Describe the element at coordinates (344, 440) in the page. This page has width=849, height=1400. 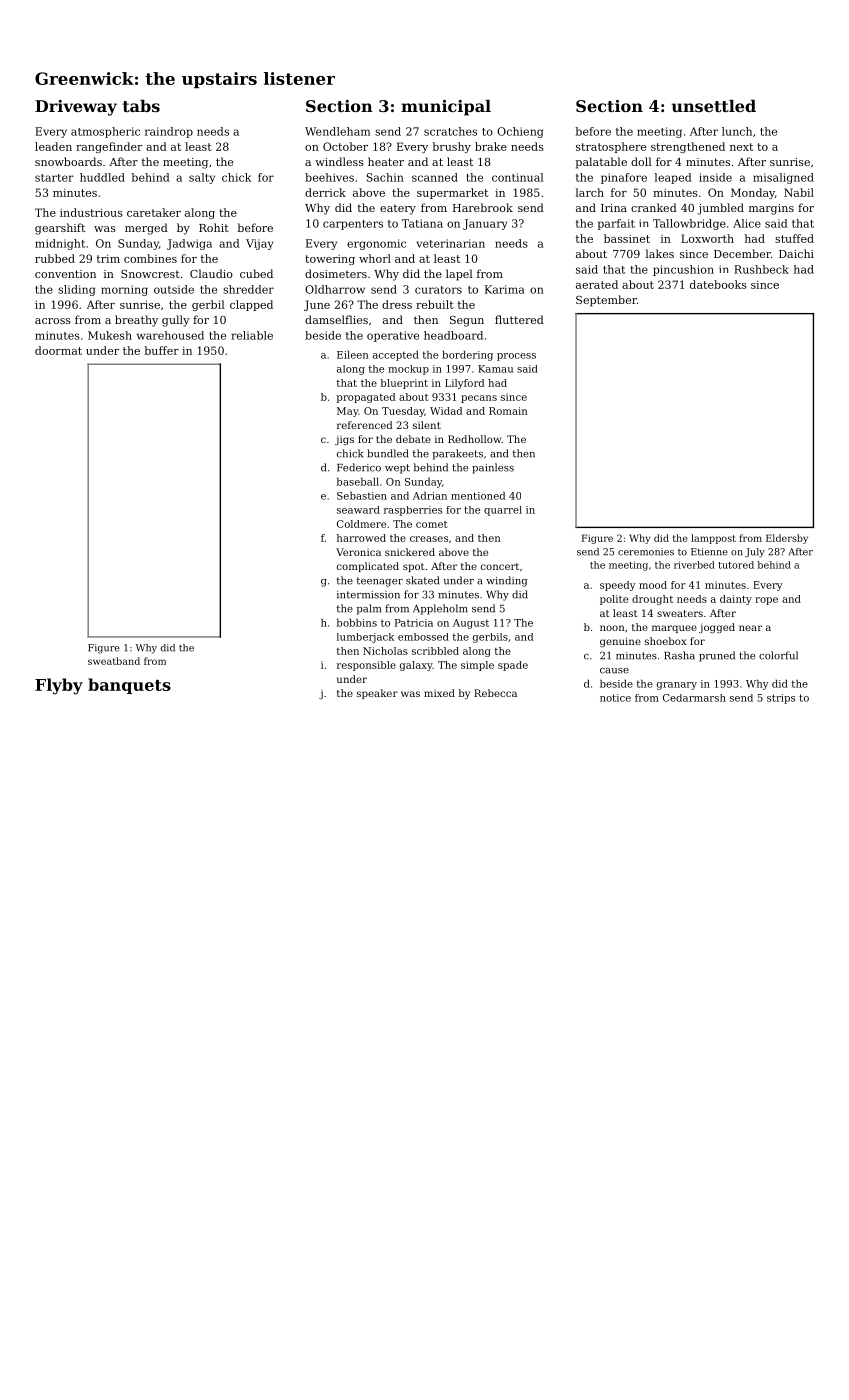
I see `jigs` at that location.
